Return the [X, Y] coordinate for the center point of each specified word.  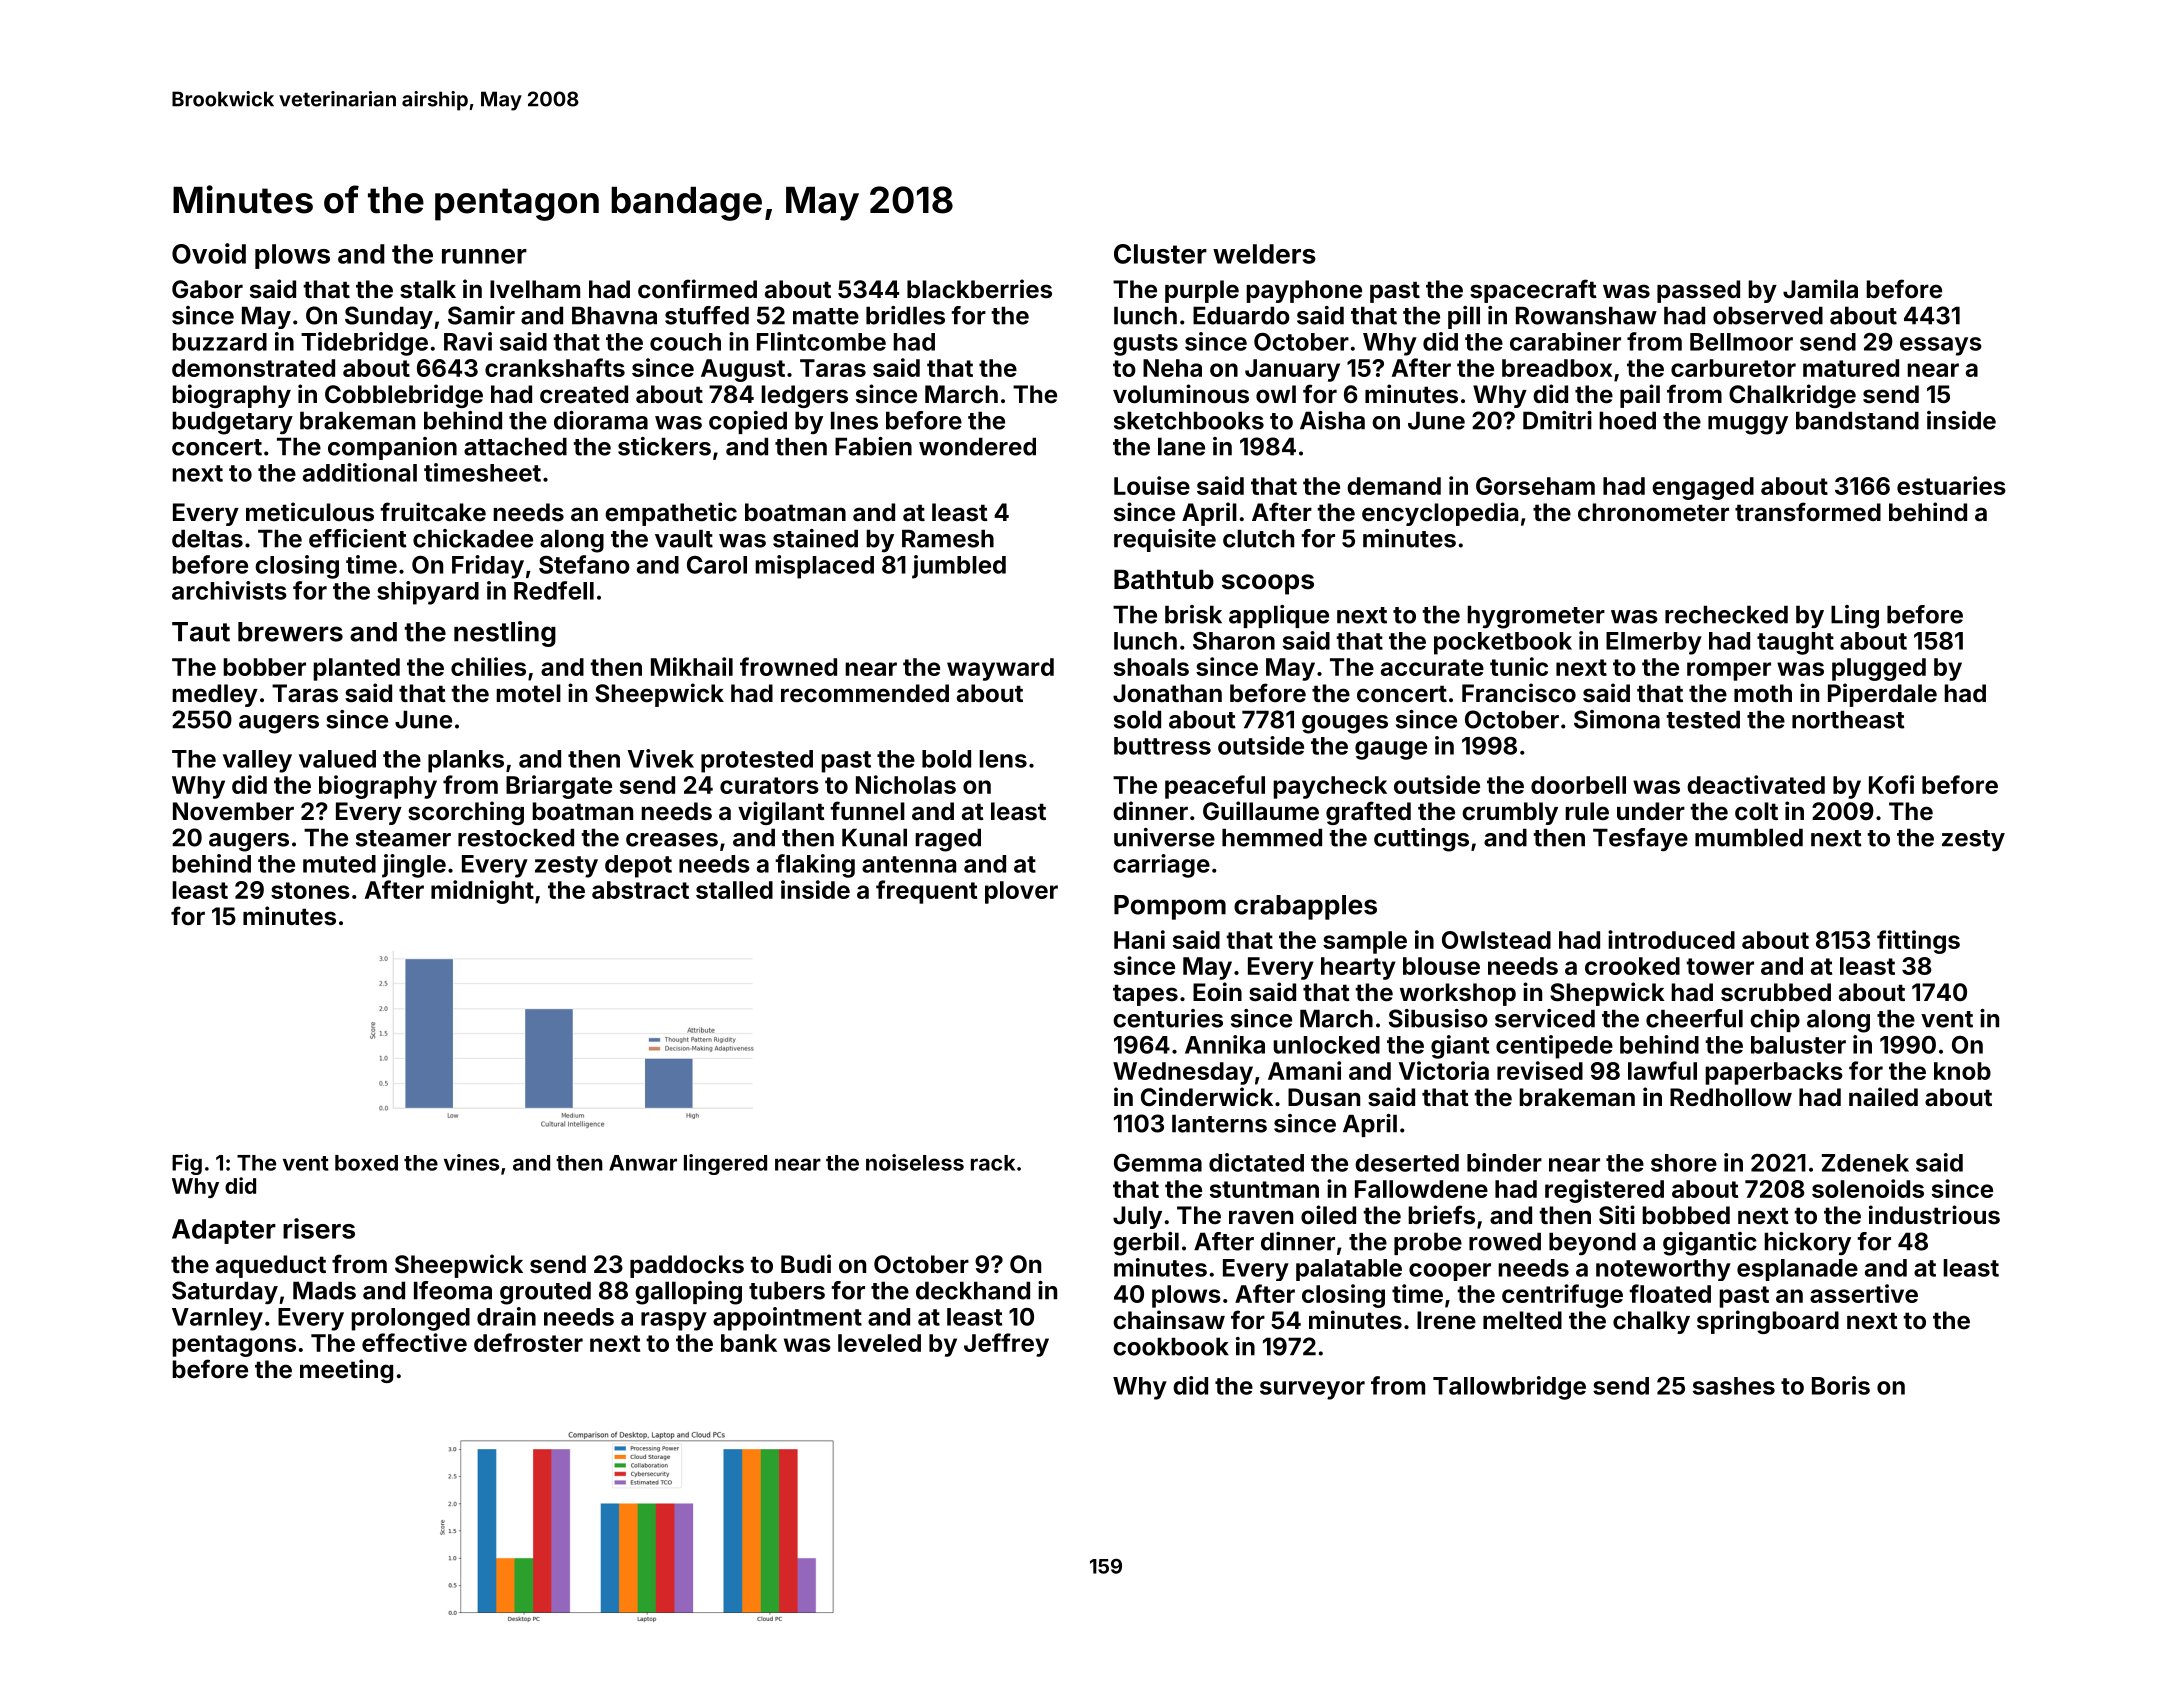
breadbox [1557, 368]
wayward [1000, 669]
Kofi [1891, 784]
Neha [1172, 368]
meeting [346, 1371]
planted [356, 669]
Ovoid [209, 253]
